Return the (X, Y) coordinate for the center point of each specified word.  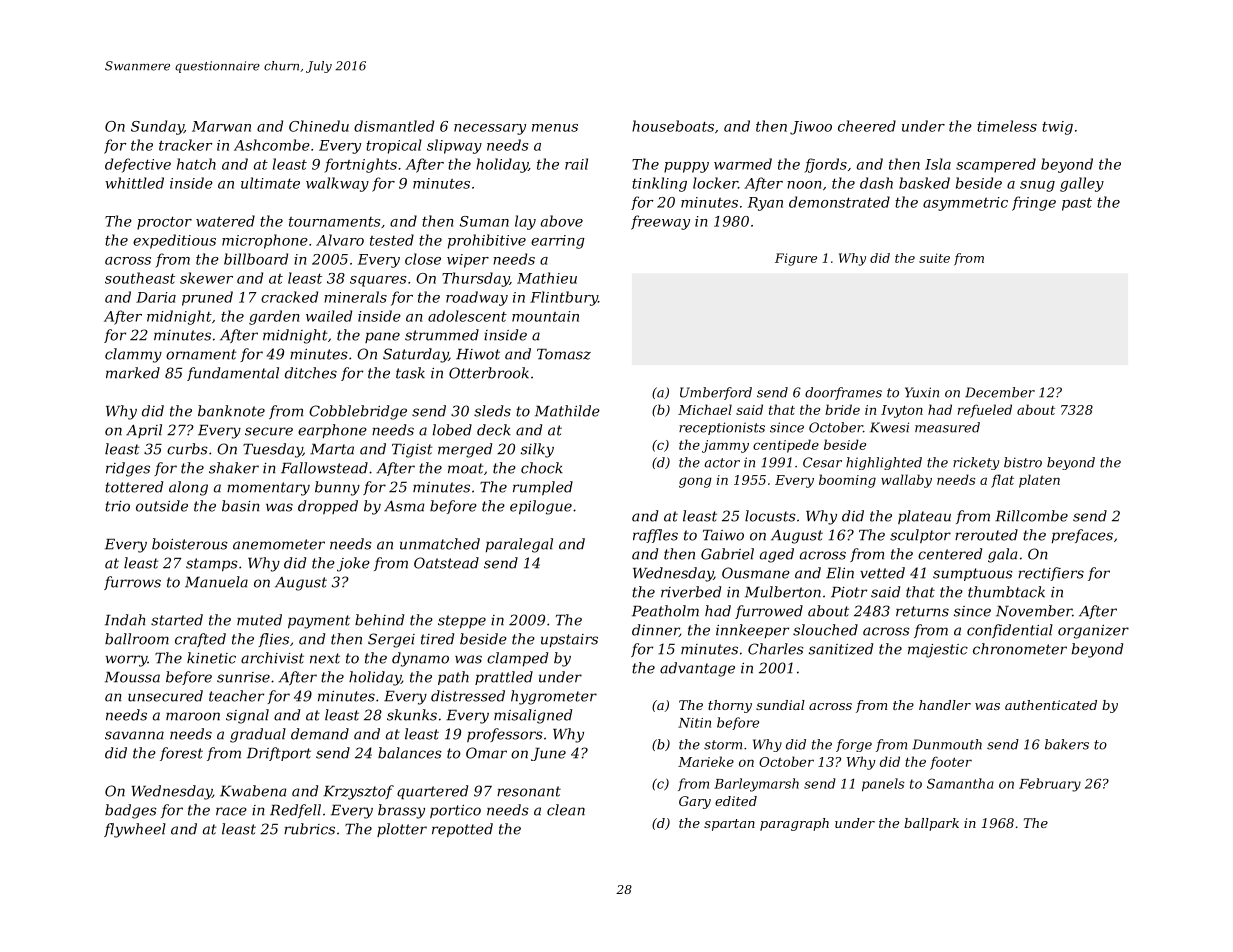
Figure (796, 259)
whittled (134, 183)
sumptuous (973, 574)
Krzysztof (358, 792)
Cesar (822, 462)
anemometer (279, 544)
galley (1082, 184)
